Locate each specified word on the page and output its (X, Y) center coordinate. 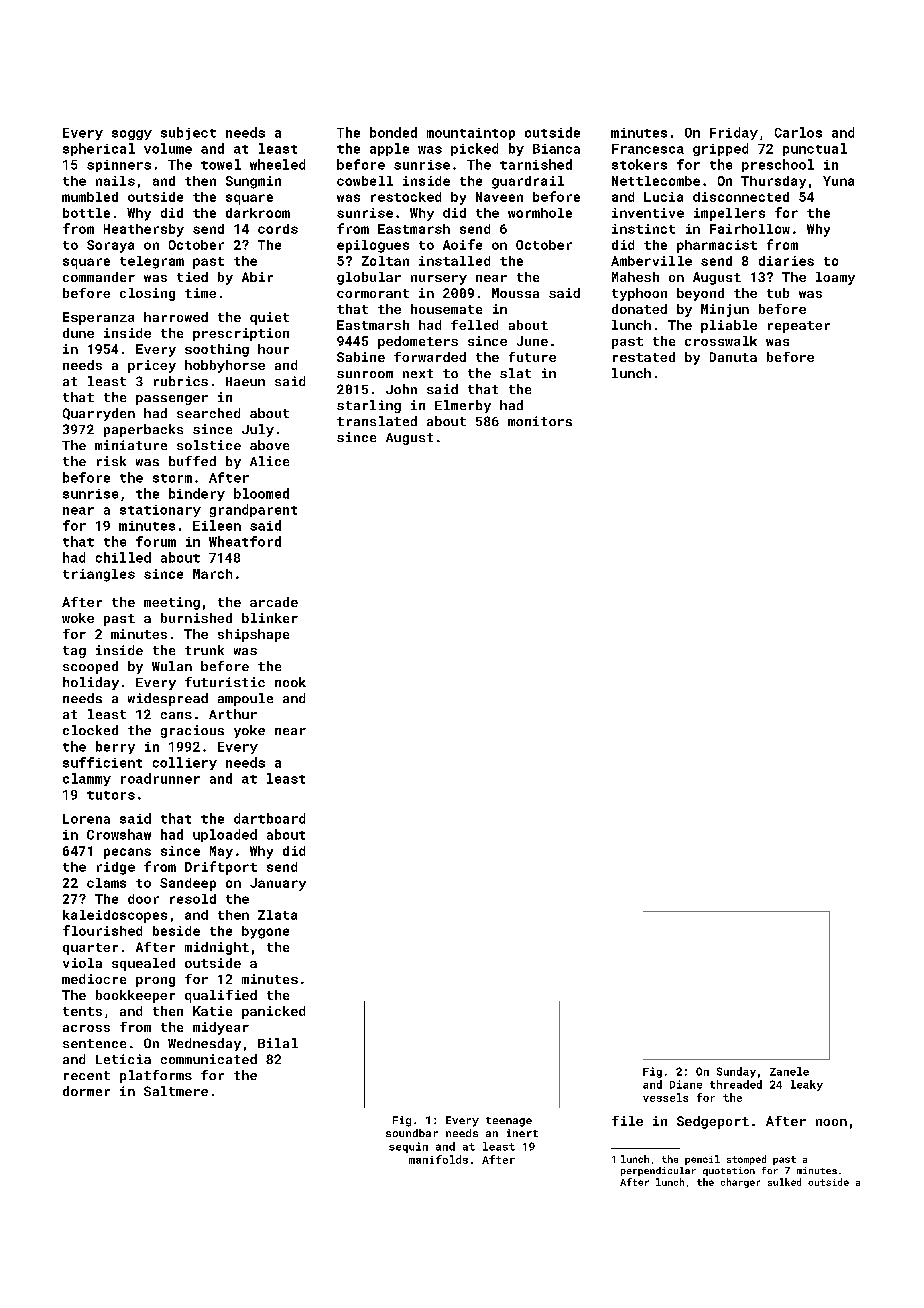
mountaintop (471, 134)
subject (188, 133)
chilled (123, 557)
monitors (540, 421)
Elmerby (463, 406)
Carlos (798, 132)
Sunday (736, 1072)
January (278, 884)
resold (193, 899)
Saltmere (176, 1091)
